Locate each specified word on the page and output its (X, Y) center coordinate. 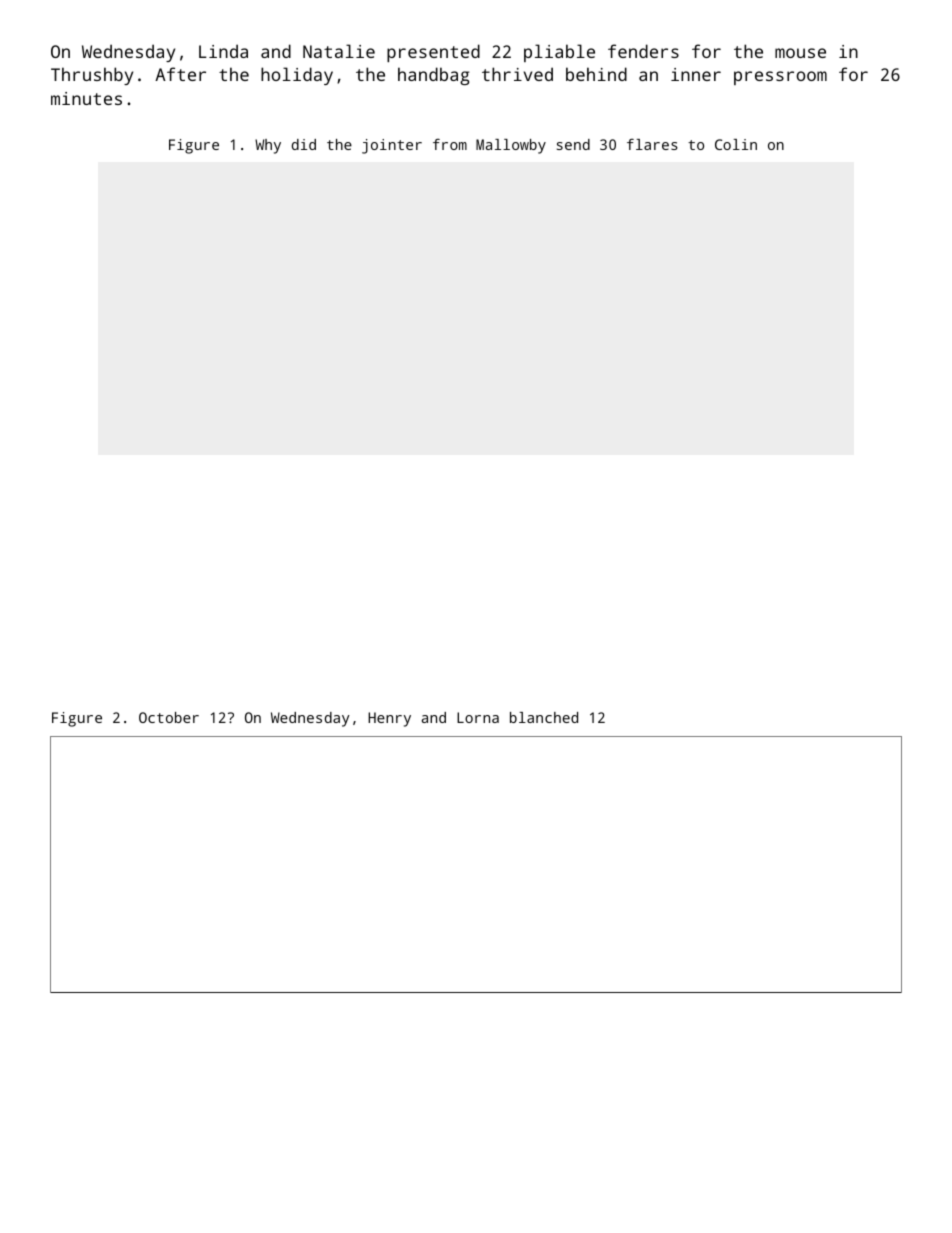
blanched (544, 717)
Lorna (478, 717)
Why (268, 146)
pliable (559, 53)
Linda (223, 51)
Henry (389, 719)
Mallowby (511, 146)
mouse (800, 53)
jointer (392, 146)
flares (652, 144)
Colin (736, 144)
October (169, 717)
